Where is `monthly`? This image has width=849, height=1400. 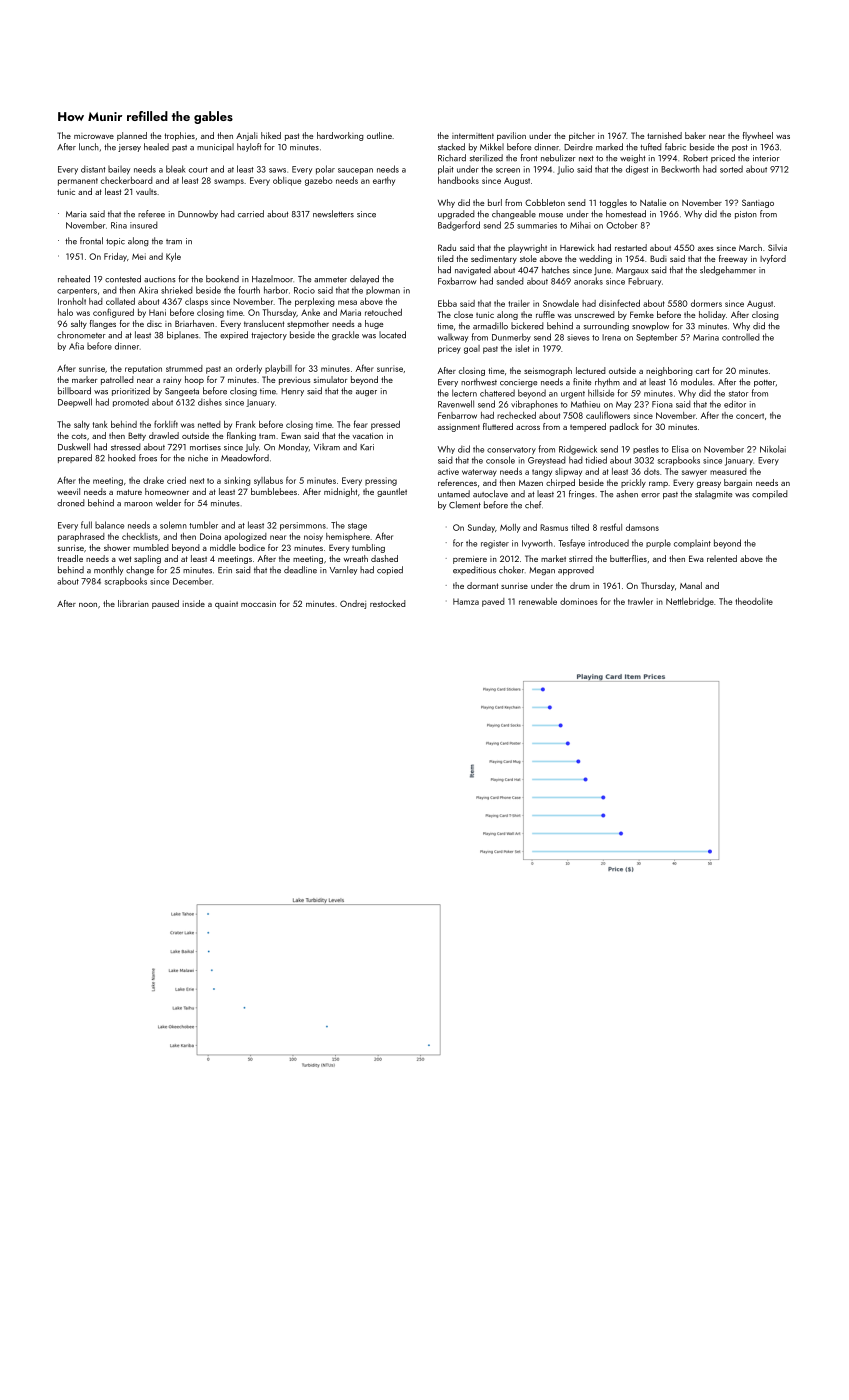
monthly is located at coordinates (108, 570).
